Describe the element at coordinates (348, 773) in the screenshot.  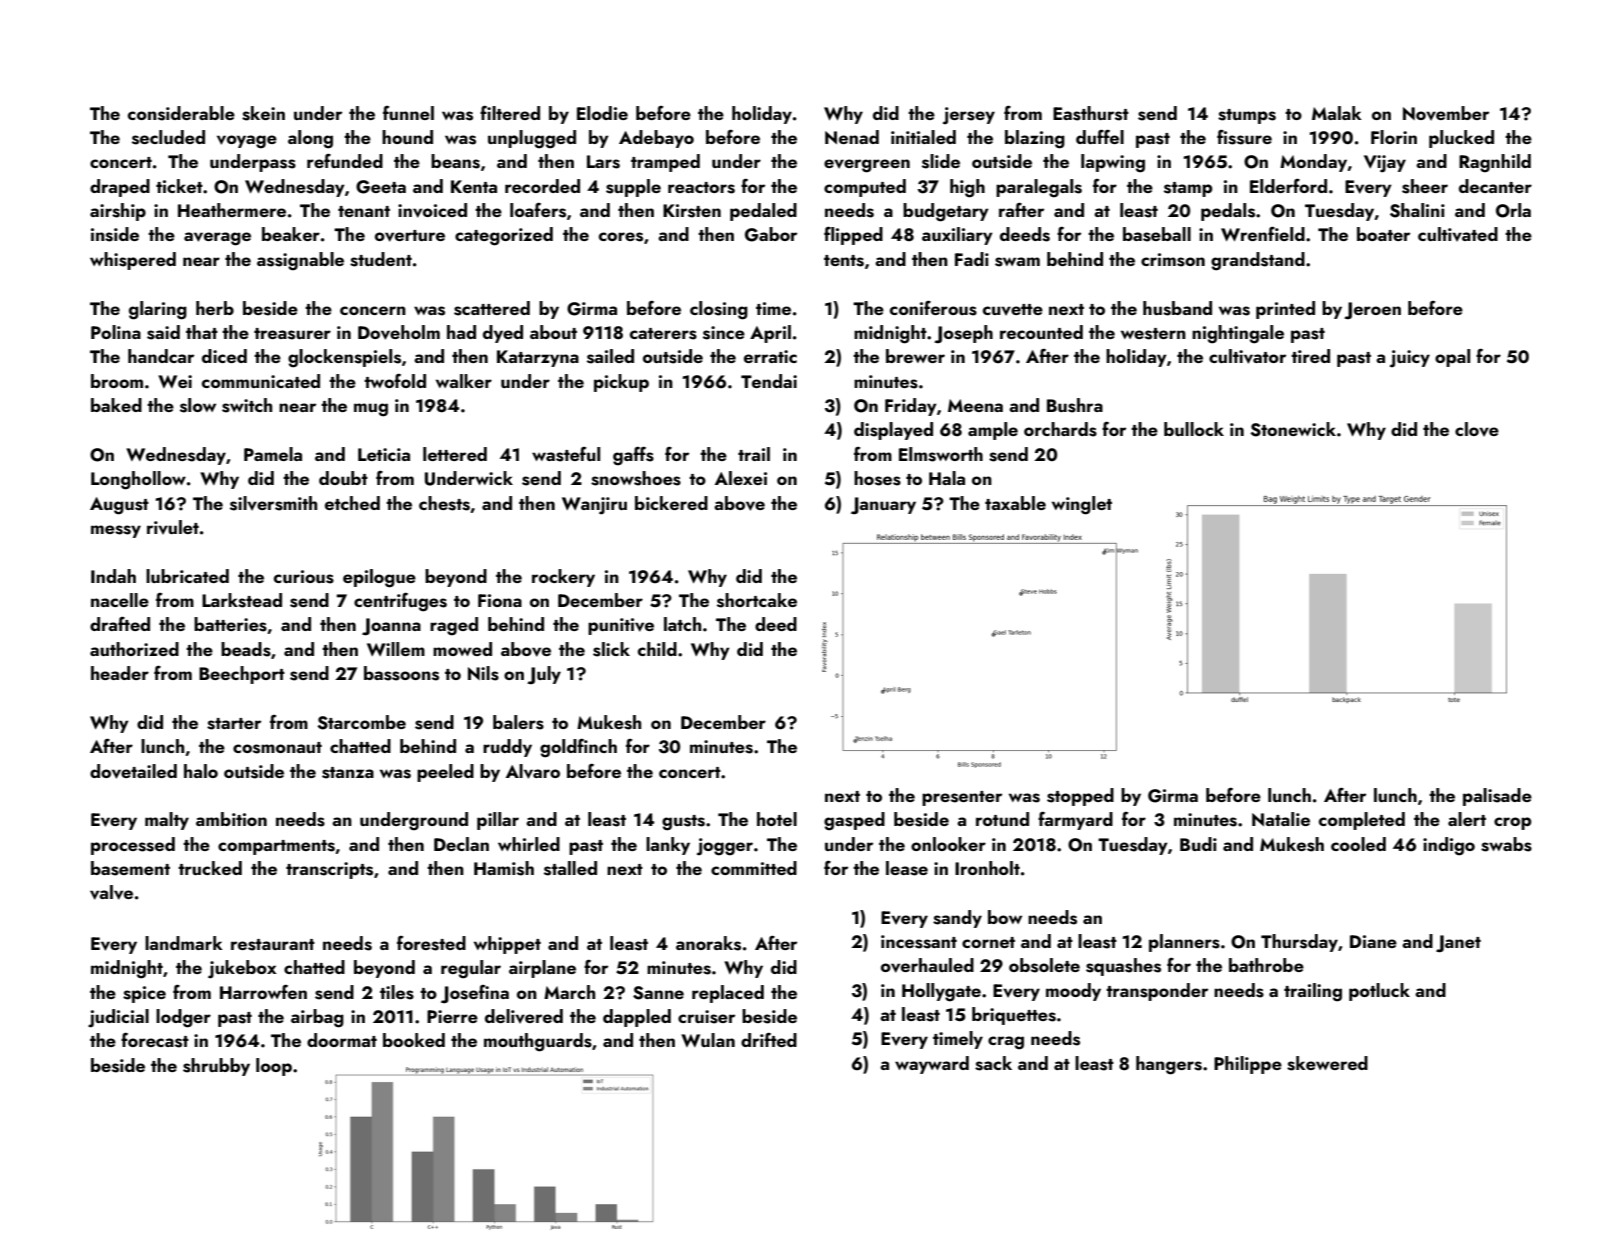
I see `stanza` at that location.
